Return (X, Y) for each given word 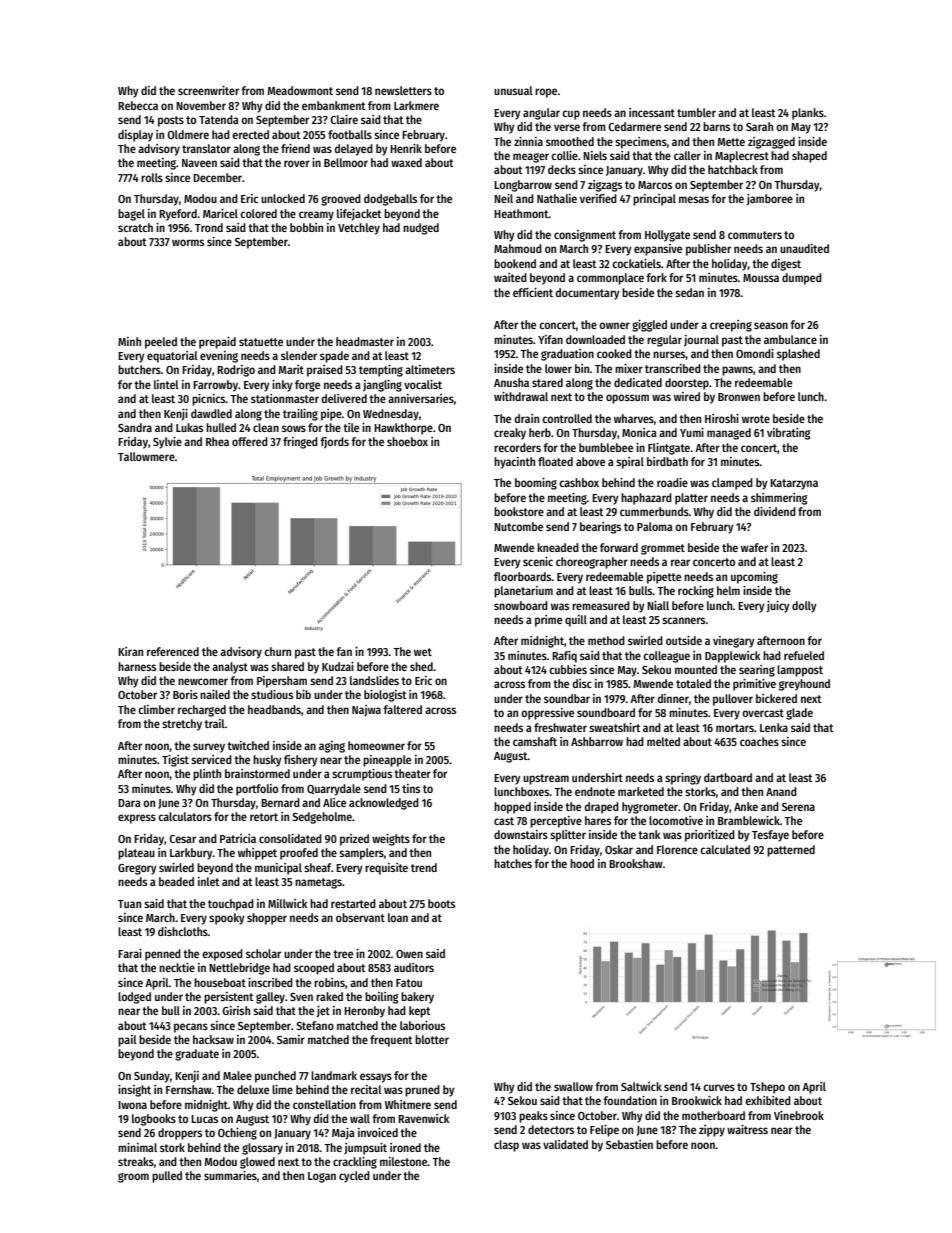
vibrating (789, 434)
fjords (334, 443)
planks (808, 114)
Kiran (130, 651)
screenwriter (208, 90)
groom (133, 1178)
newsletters (403, 90)
